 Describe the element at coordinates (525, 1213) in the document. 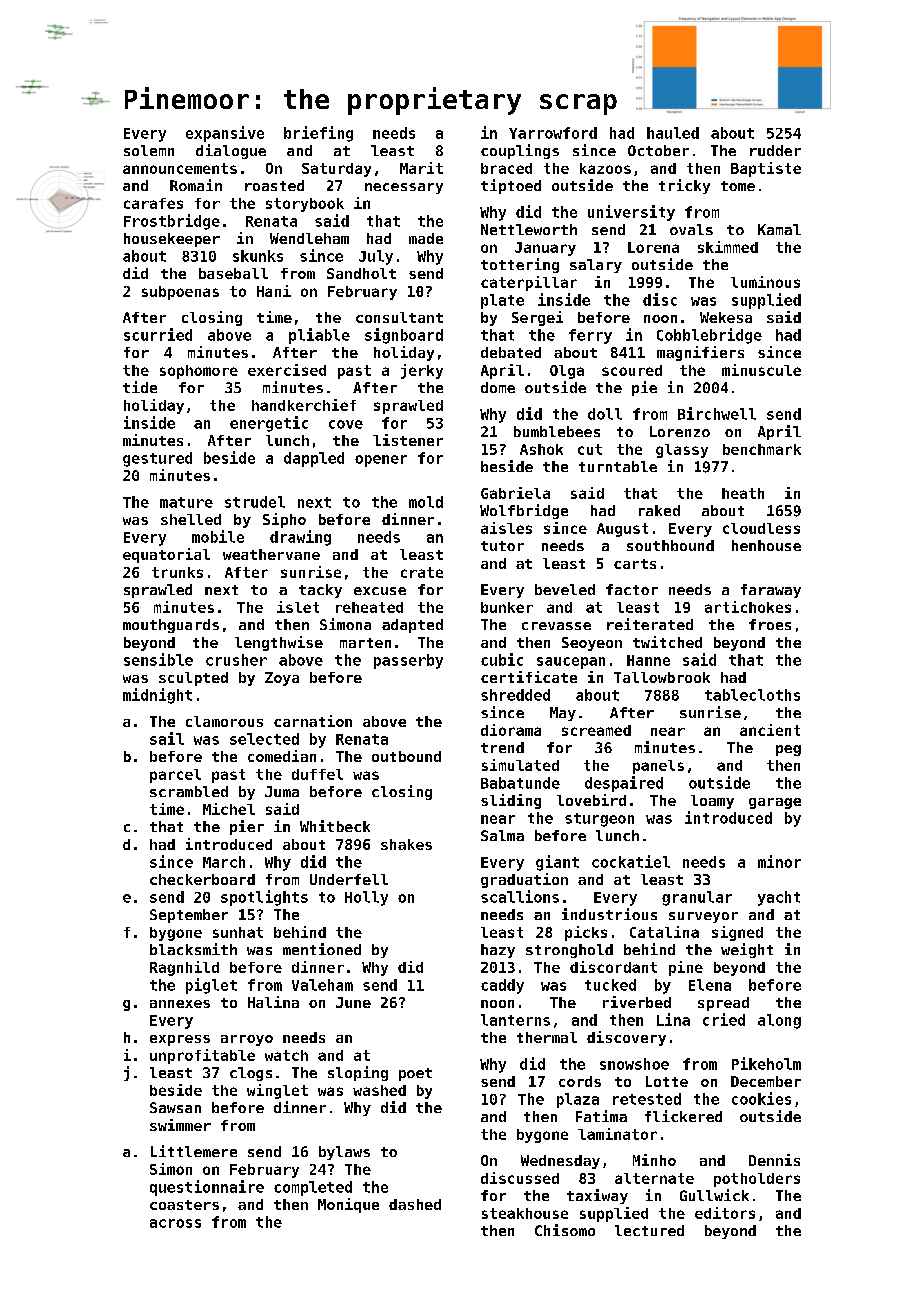

I see `steakhouse` at that location.
